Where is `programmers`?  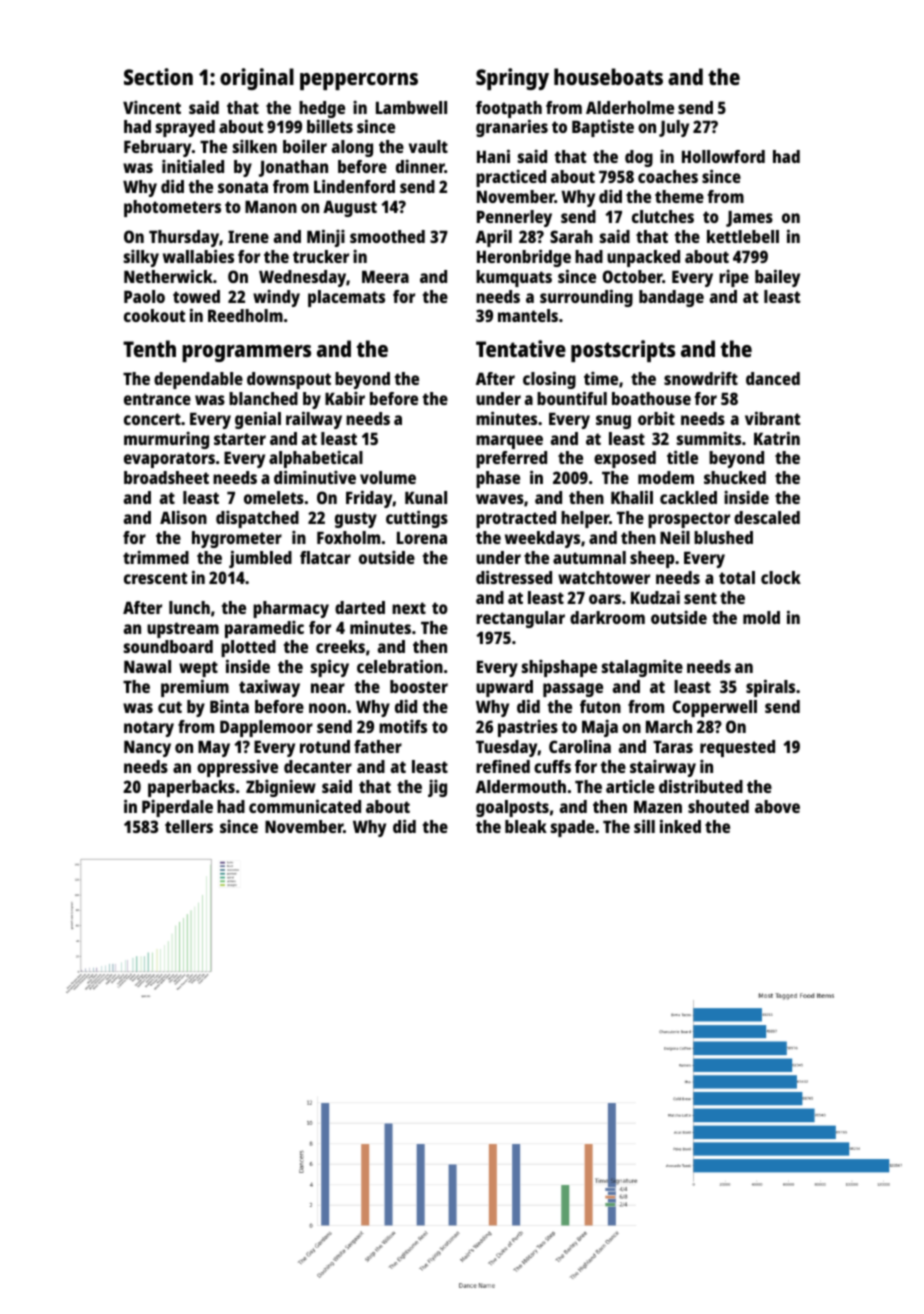
programmers is located at coordinates (246, 353).
